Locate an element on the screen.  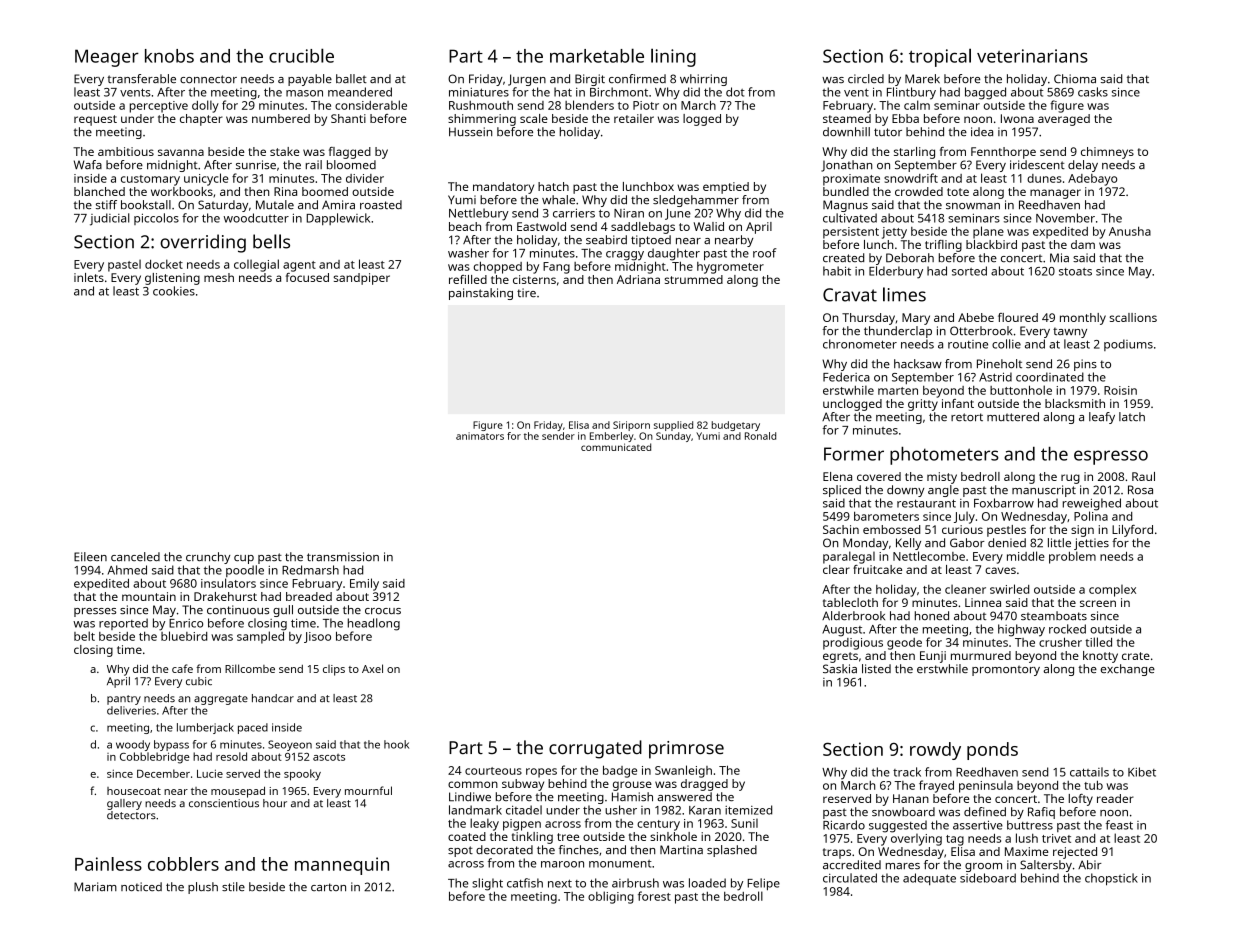
chimneys is located at coordinates (1107, 153).
